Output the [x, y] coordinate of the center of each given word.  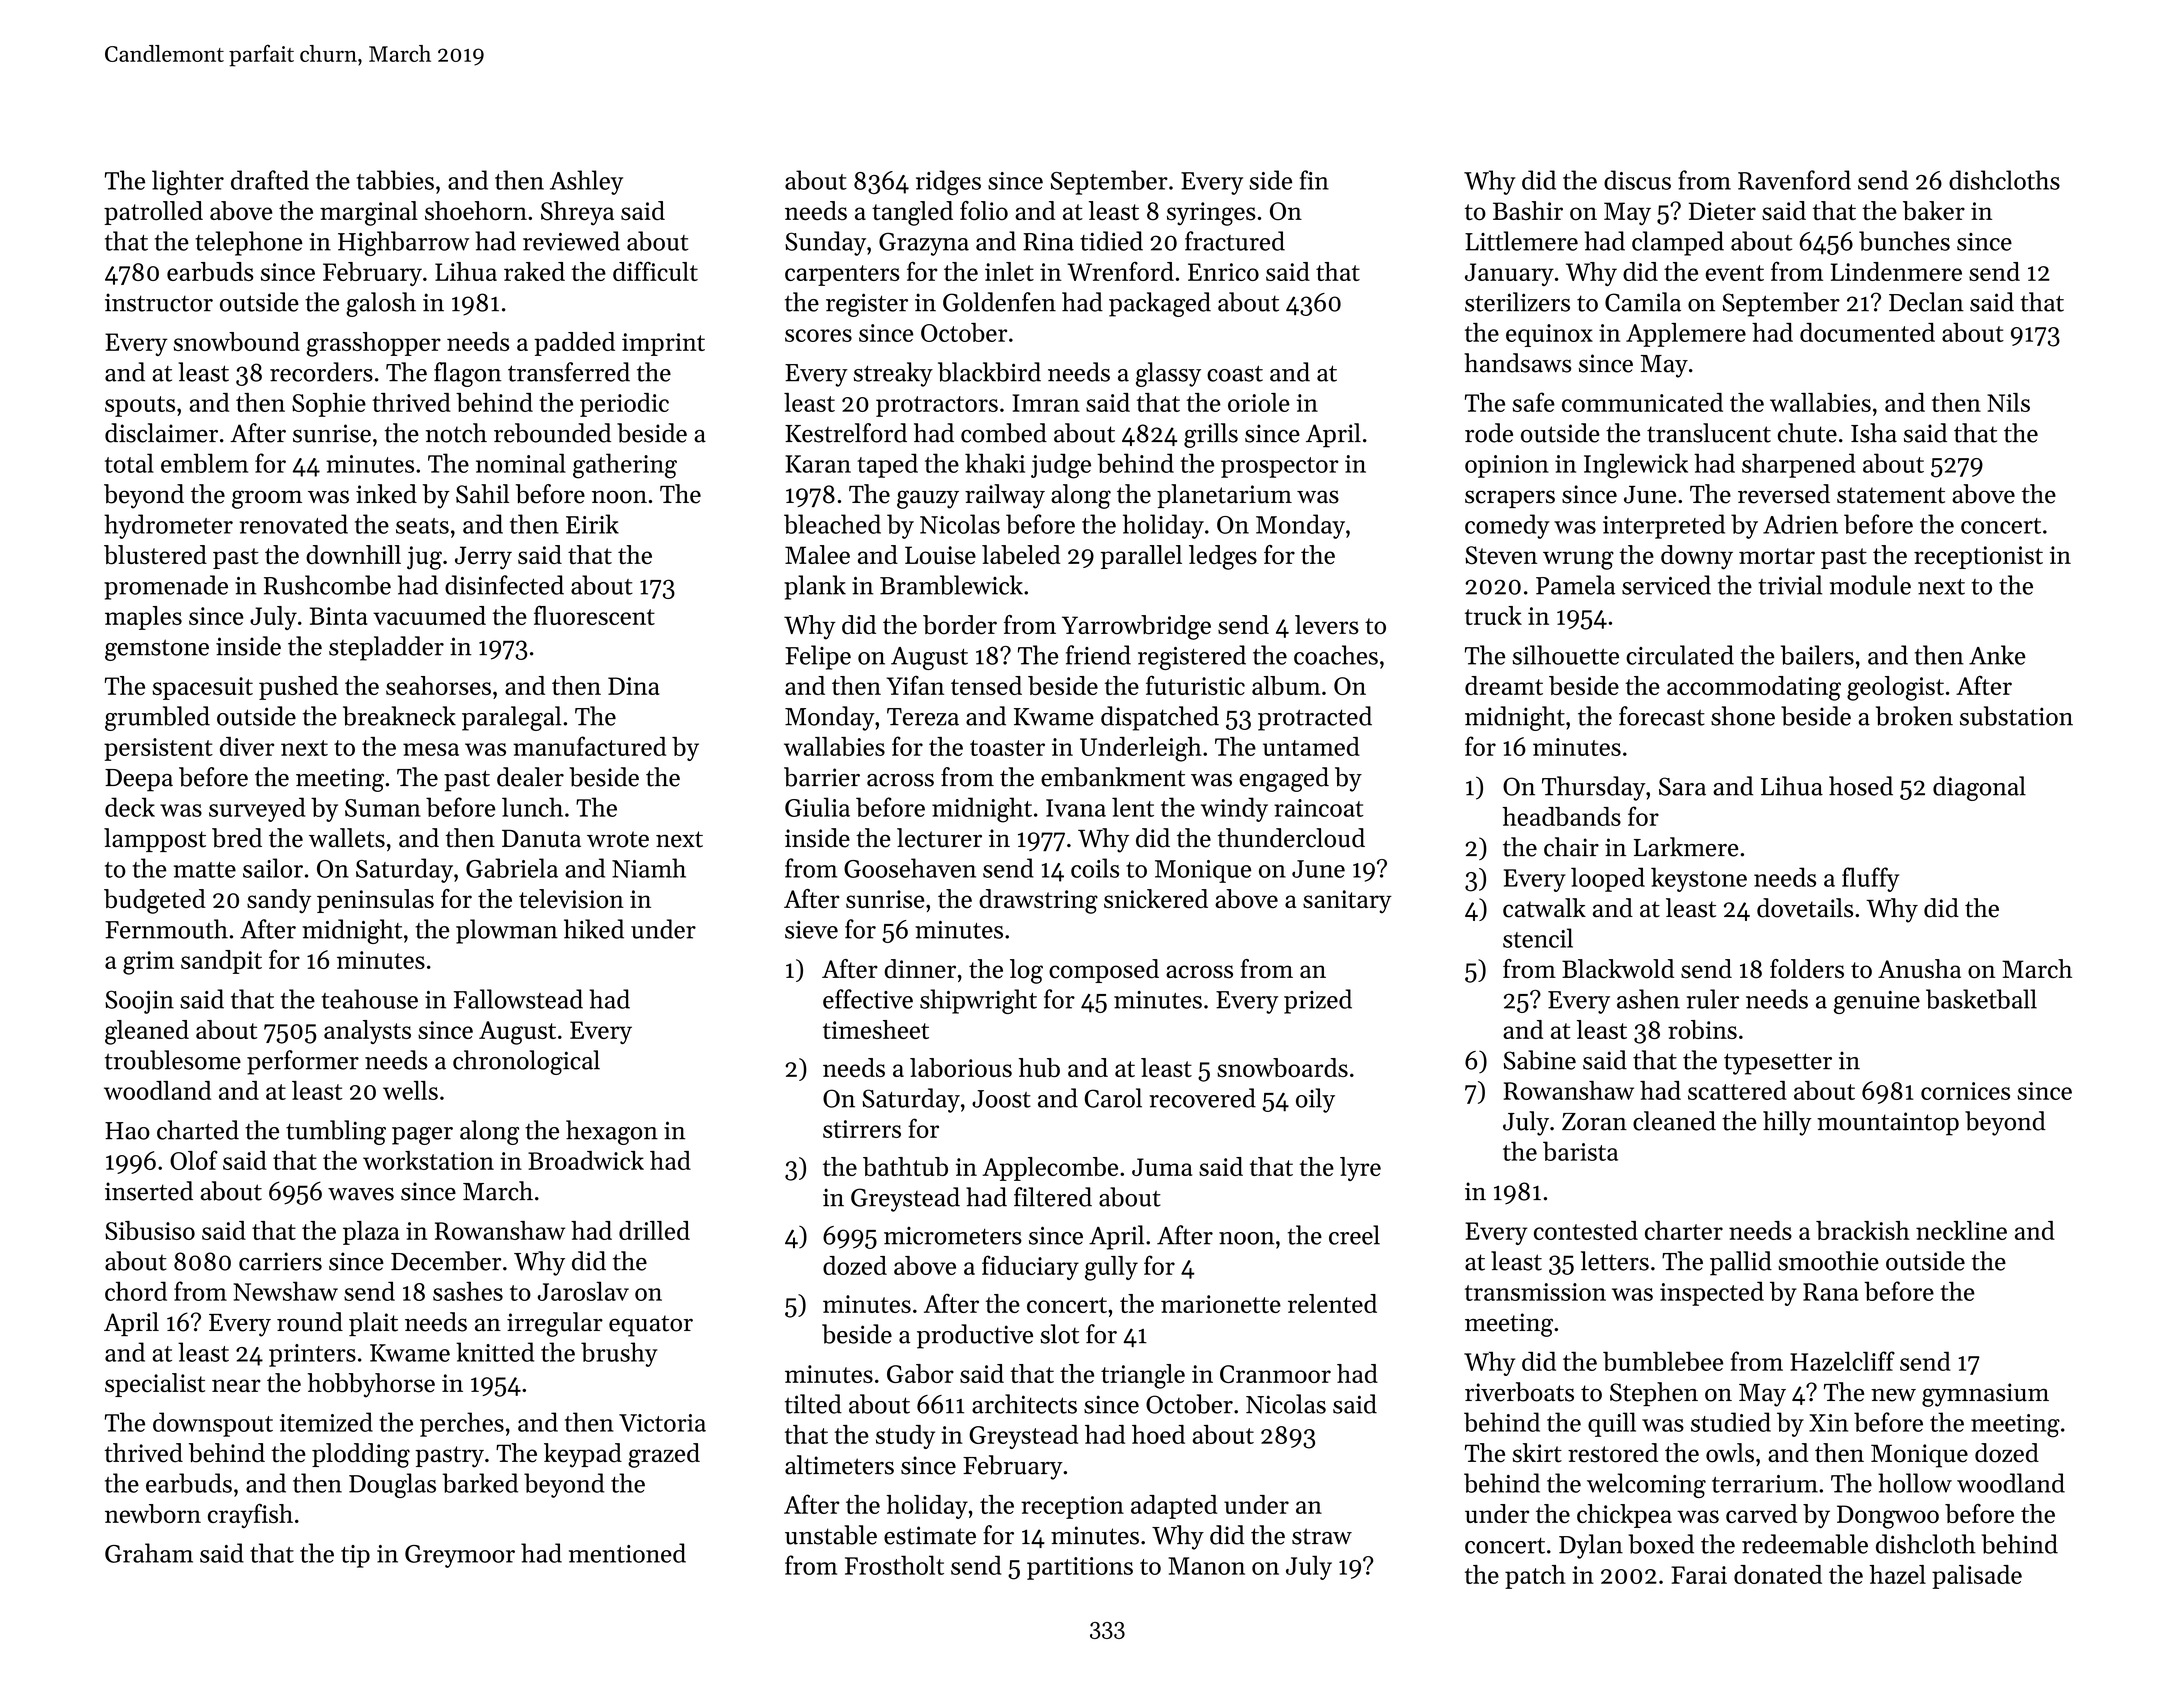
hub [1039, 1067]
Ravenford [1794, 180]
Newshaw [285, 1291]
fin [1314, 180]
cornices [1965, 1091]
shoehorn [476, 211]
